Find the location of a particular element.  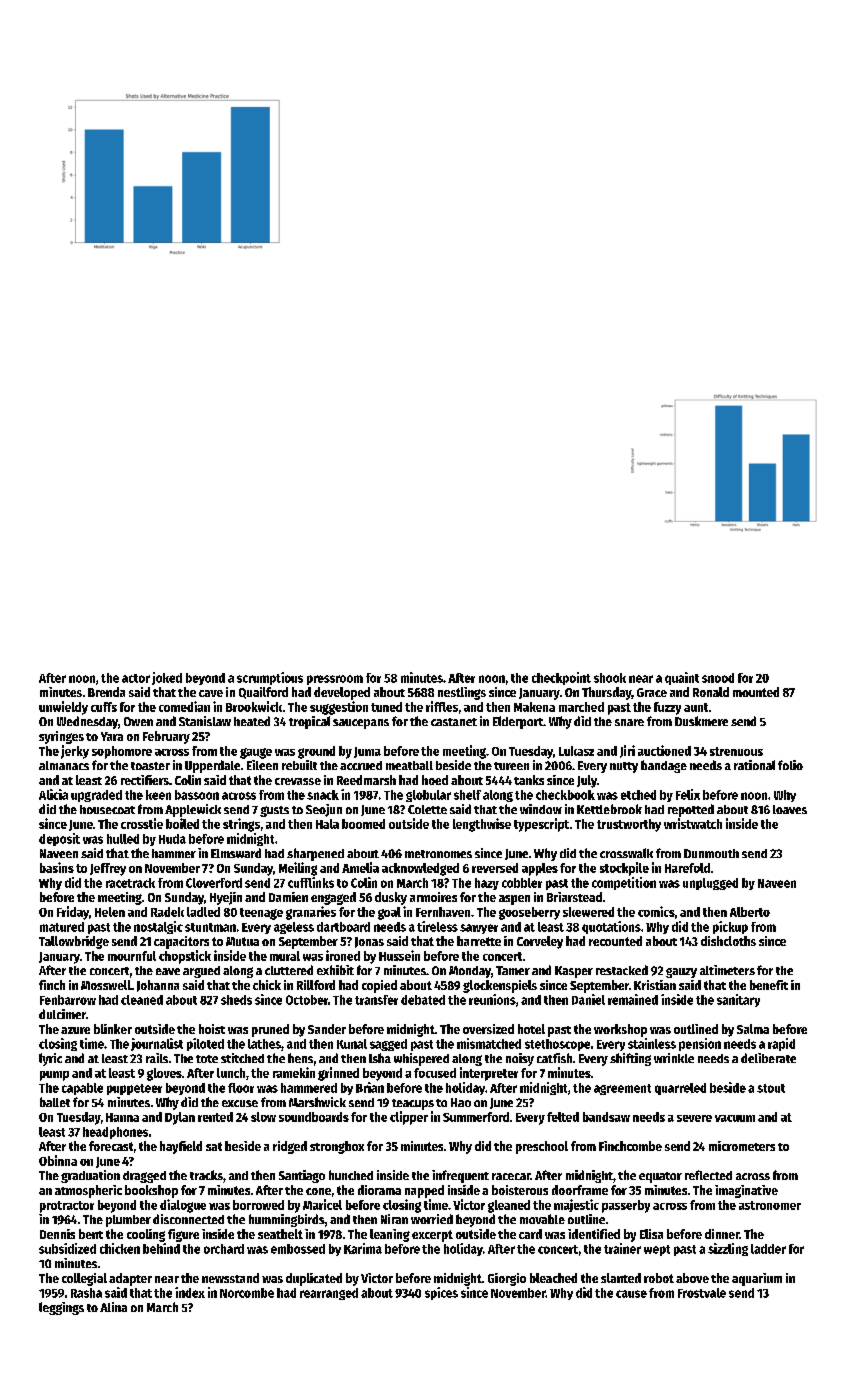

micrometers is located at coordinates (742, 1146).
